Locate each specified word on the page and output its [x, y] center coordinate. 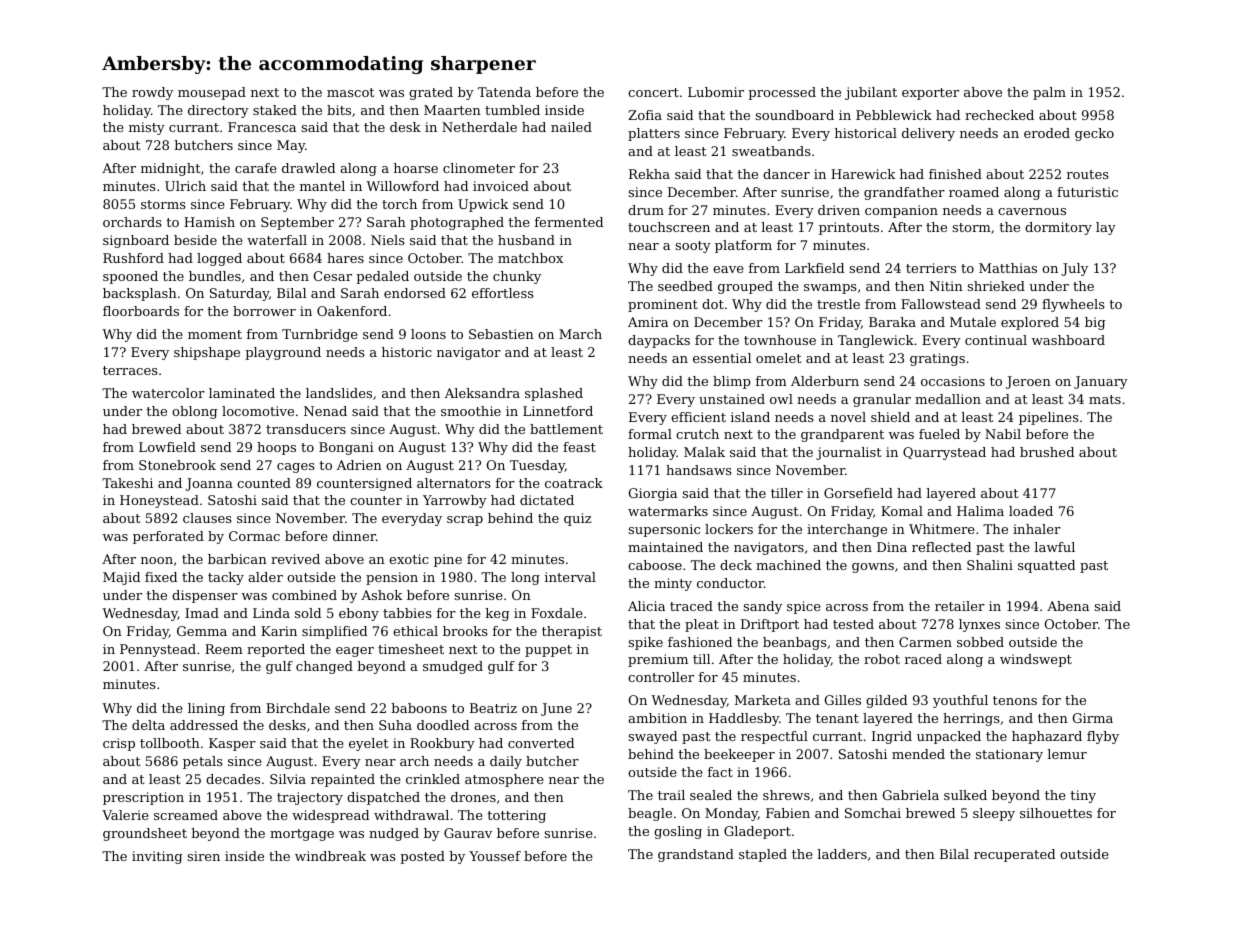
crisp [119, 744]
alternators [454, 483]
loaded [1031, 511]
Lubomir [716, 92]
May [291, 146]
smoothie [471, 411]
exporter [930, 94]
